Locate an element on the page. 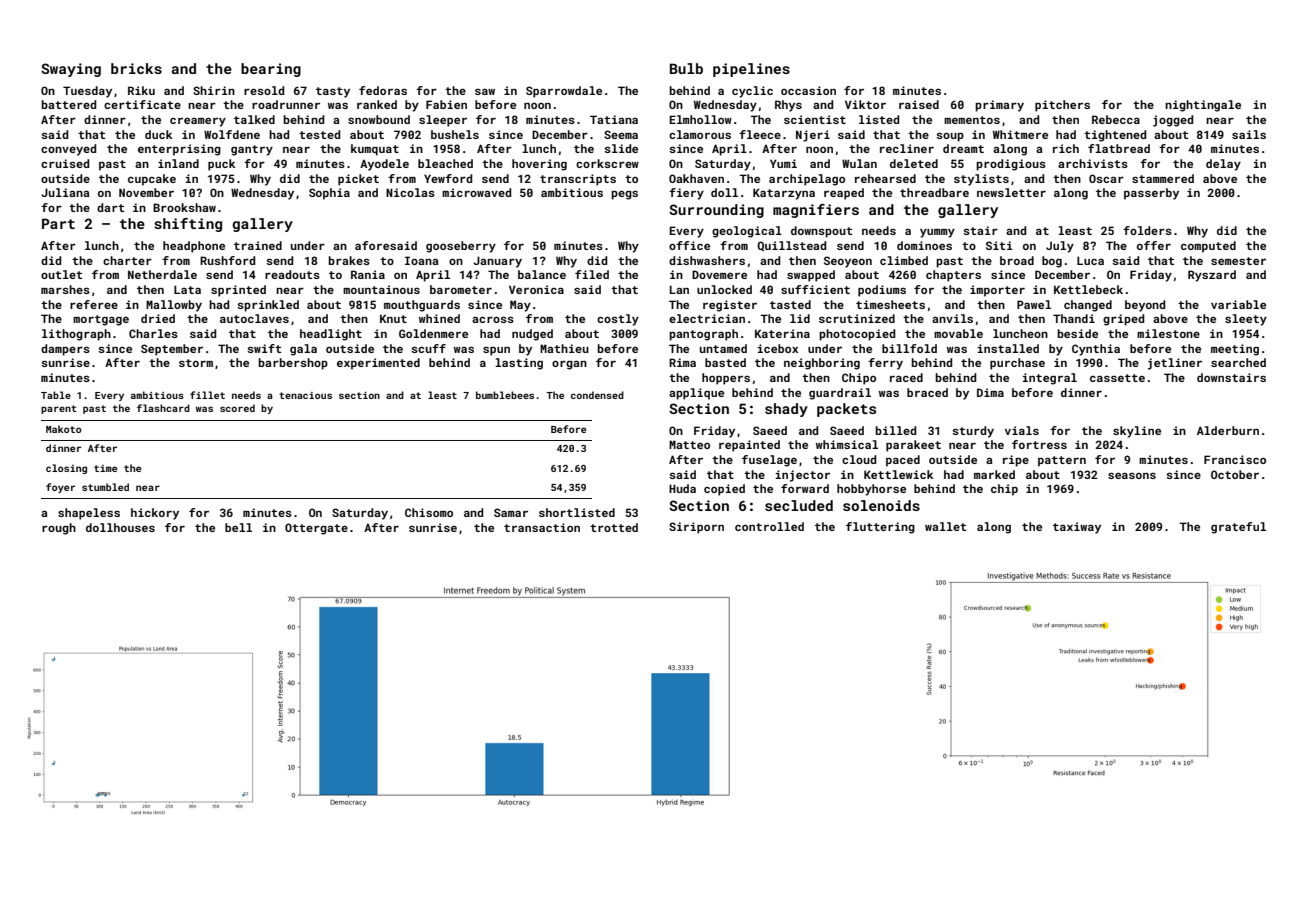 Image resolution: width=1308 pixels, height=924 pixels. tenacious is located at coordinates (305, 395).
